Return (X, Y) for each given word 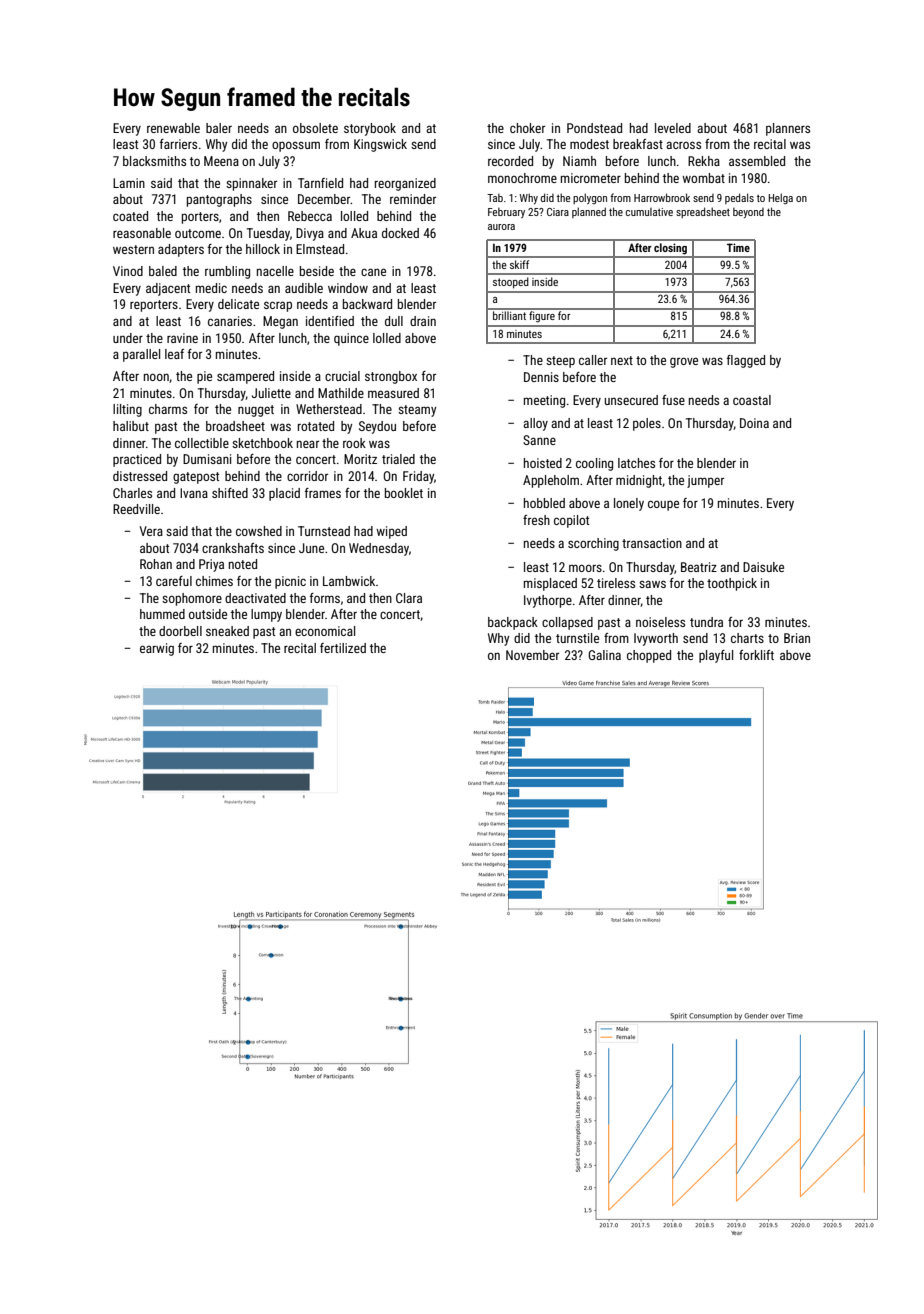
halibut (131, 426)
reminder (413, 199)
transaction (652, 543)
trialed (398, 459)
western (133, 249)
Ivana (194, 493)
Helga (781, 198)
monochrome (522, 178)
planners (788, 129)
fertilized (343, 648)
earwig (157, 649)
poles (647, 424)
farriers (178, 144)
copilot (571, 521)
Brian (797, 638)
